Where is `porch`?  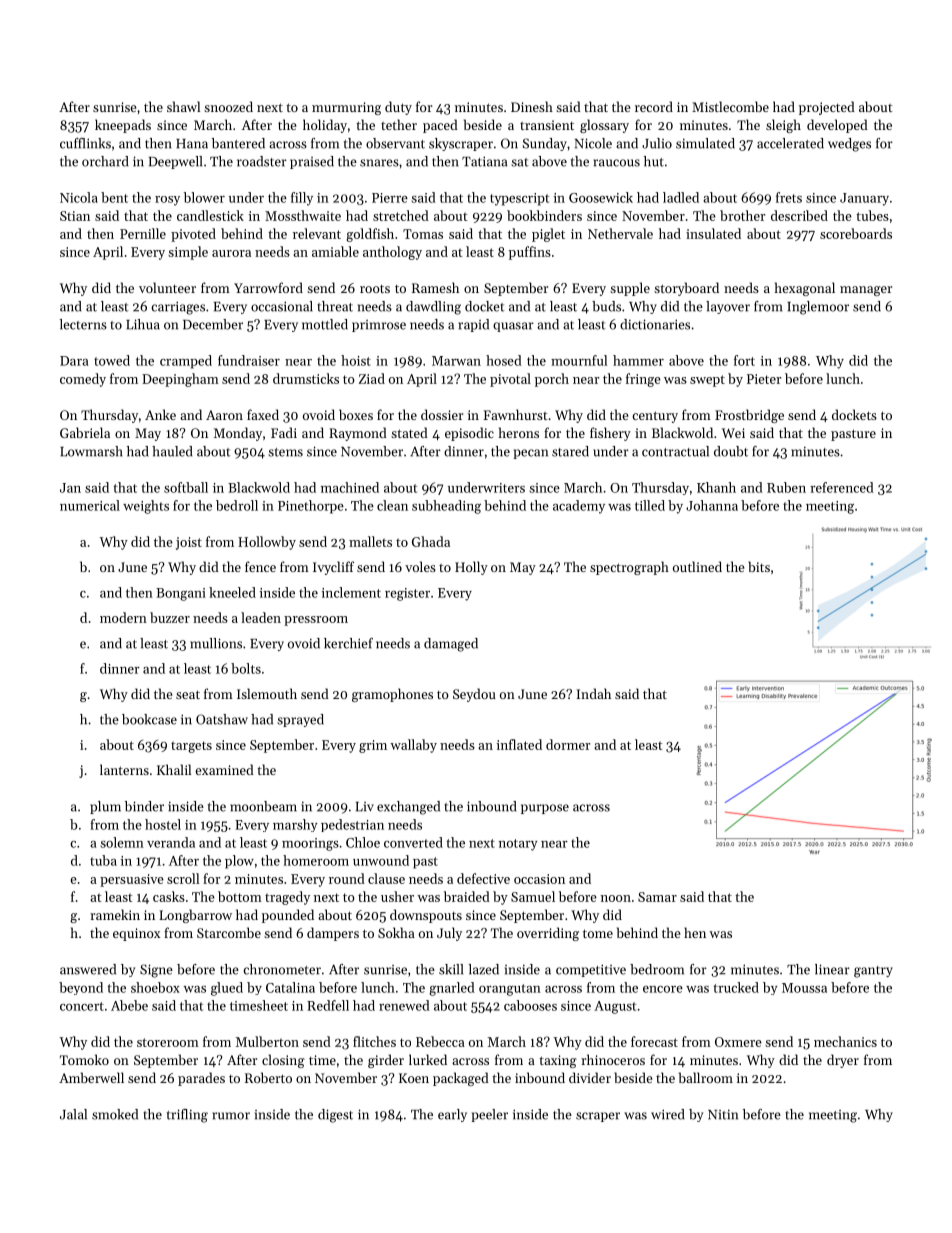
porch is located at coordinates (552, 380).
